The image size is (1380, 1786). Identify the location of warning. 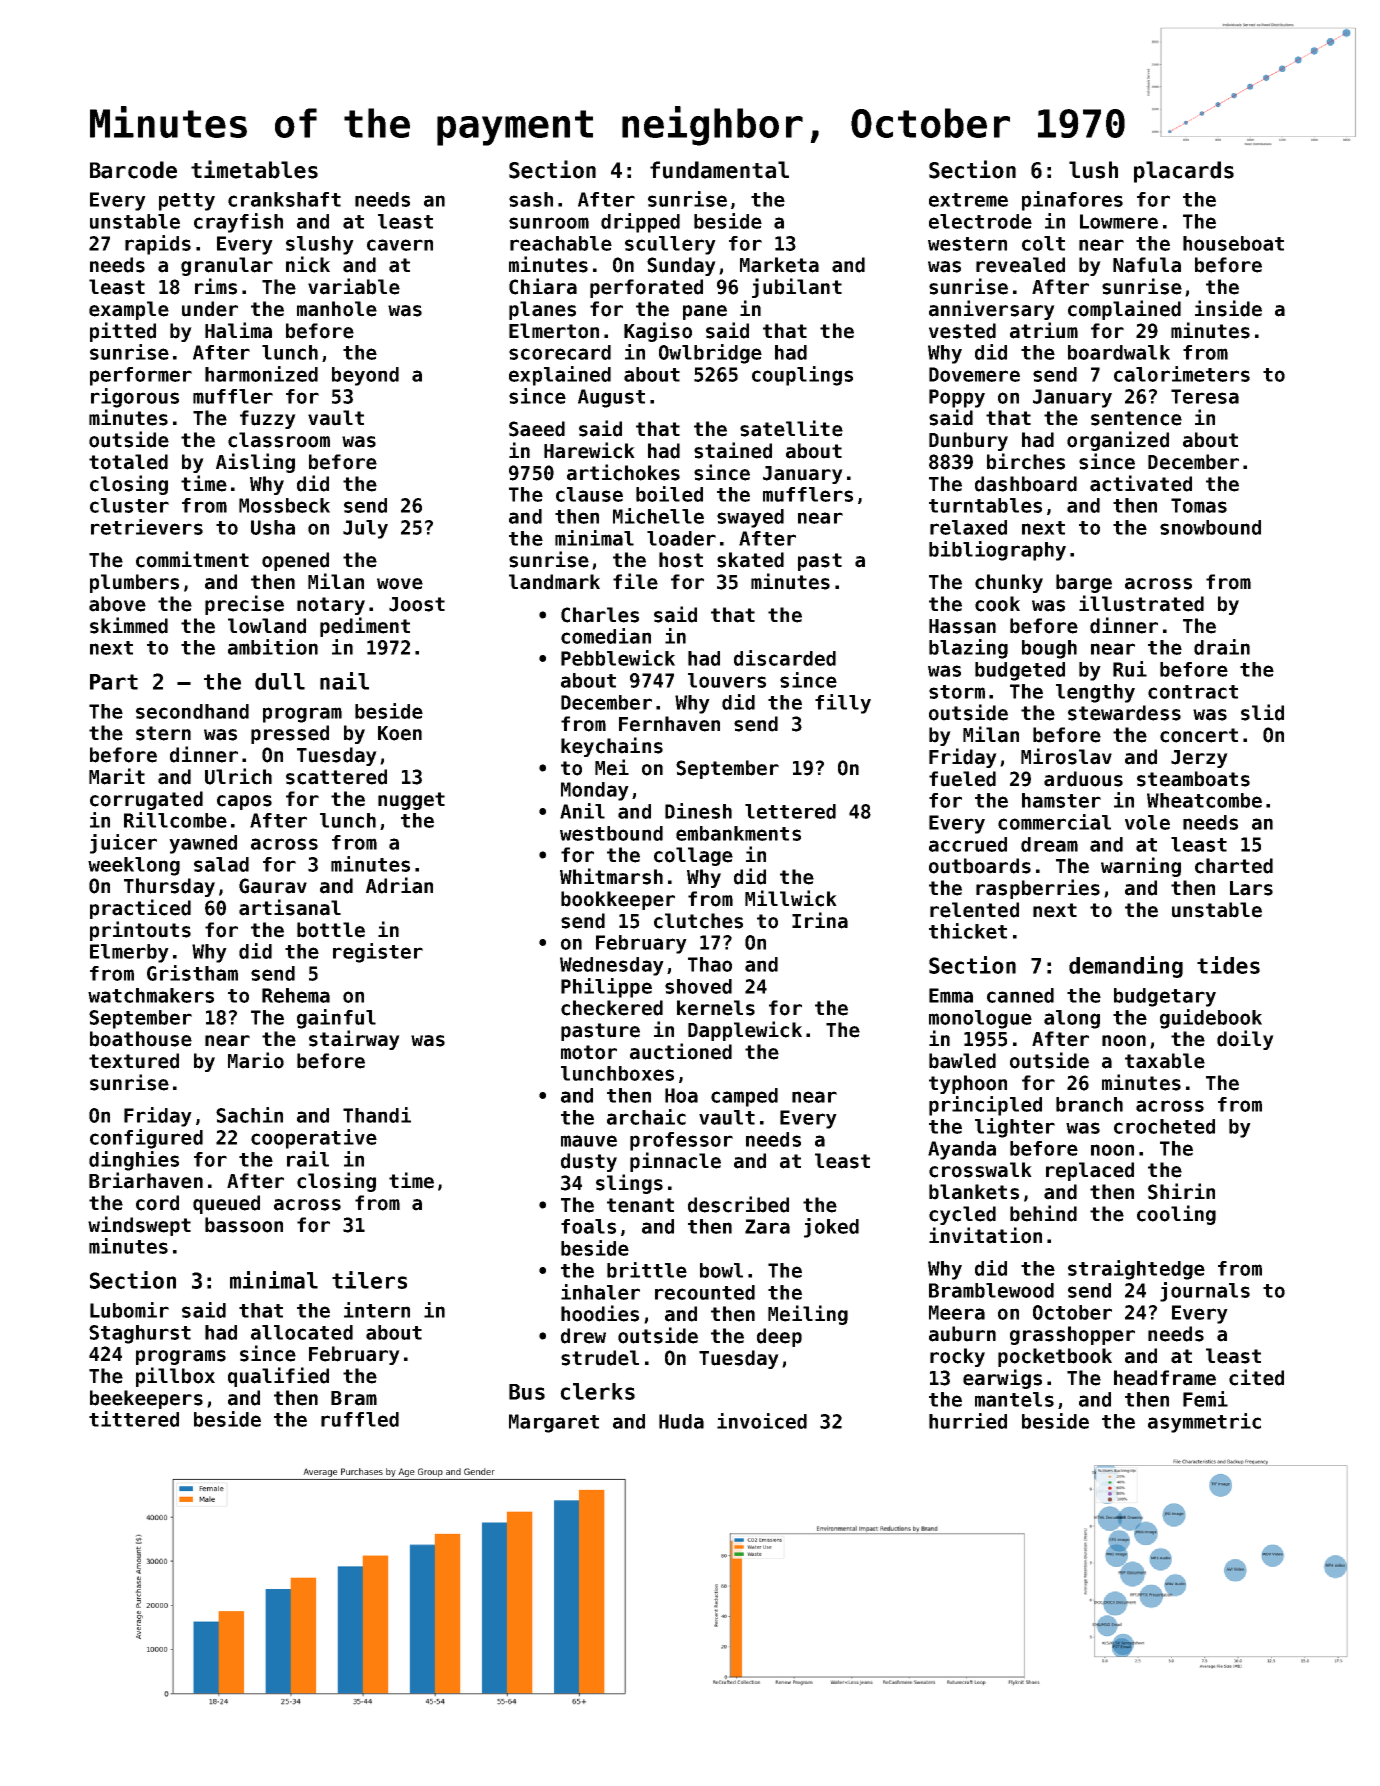
(1141, 867).
